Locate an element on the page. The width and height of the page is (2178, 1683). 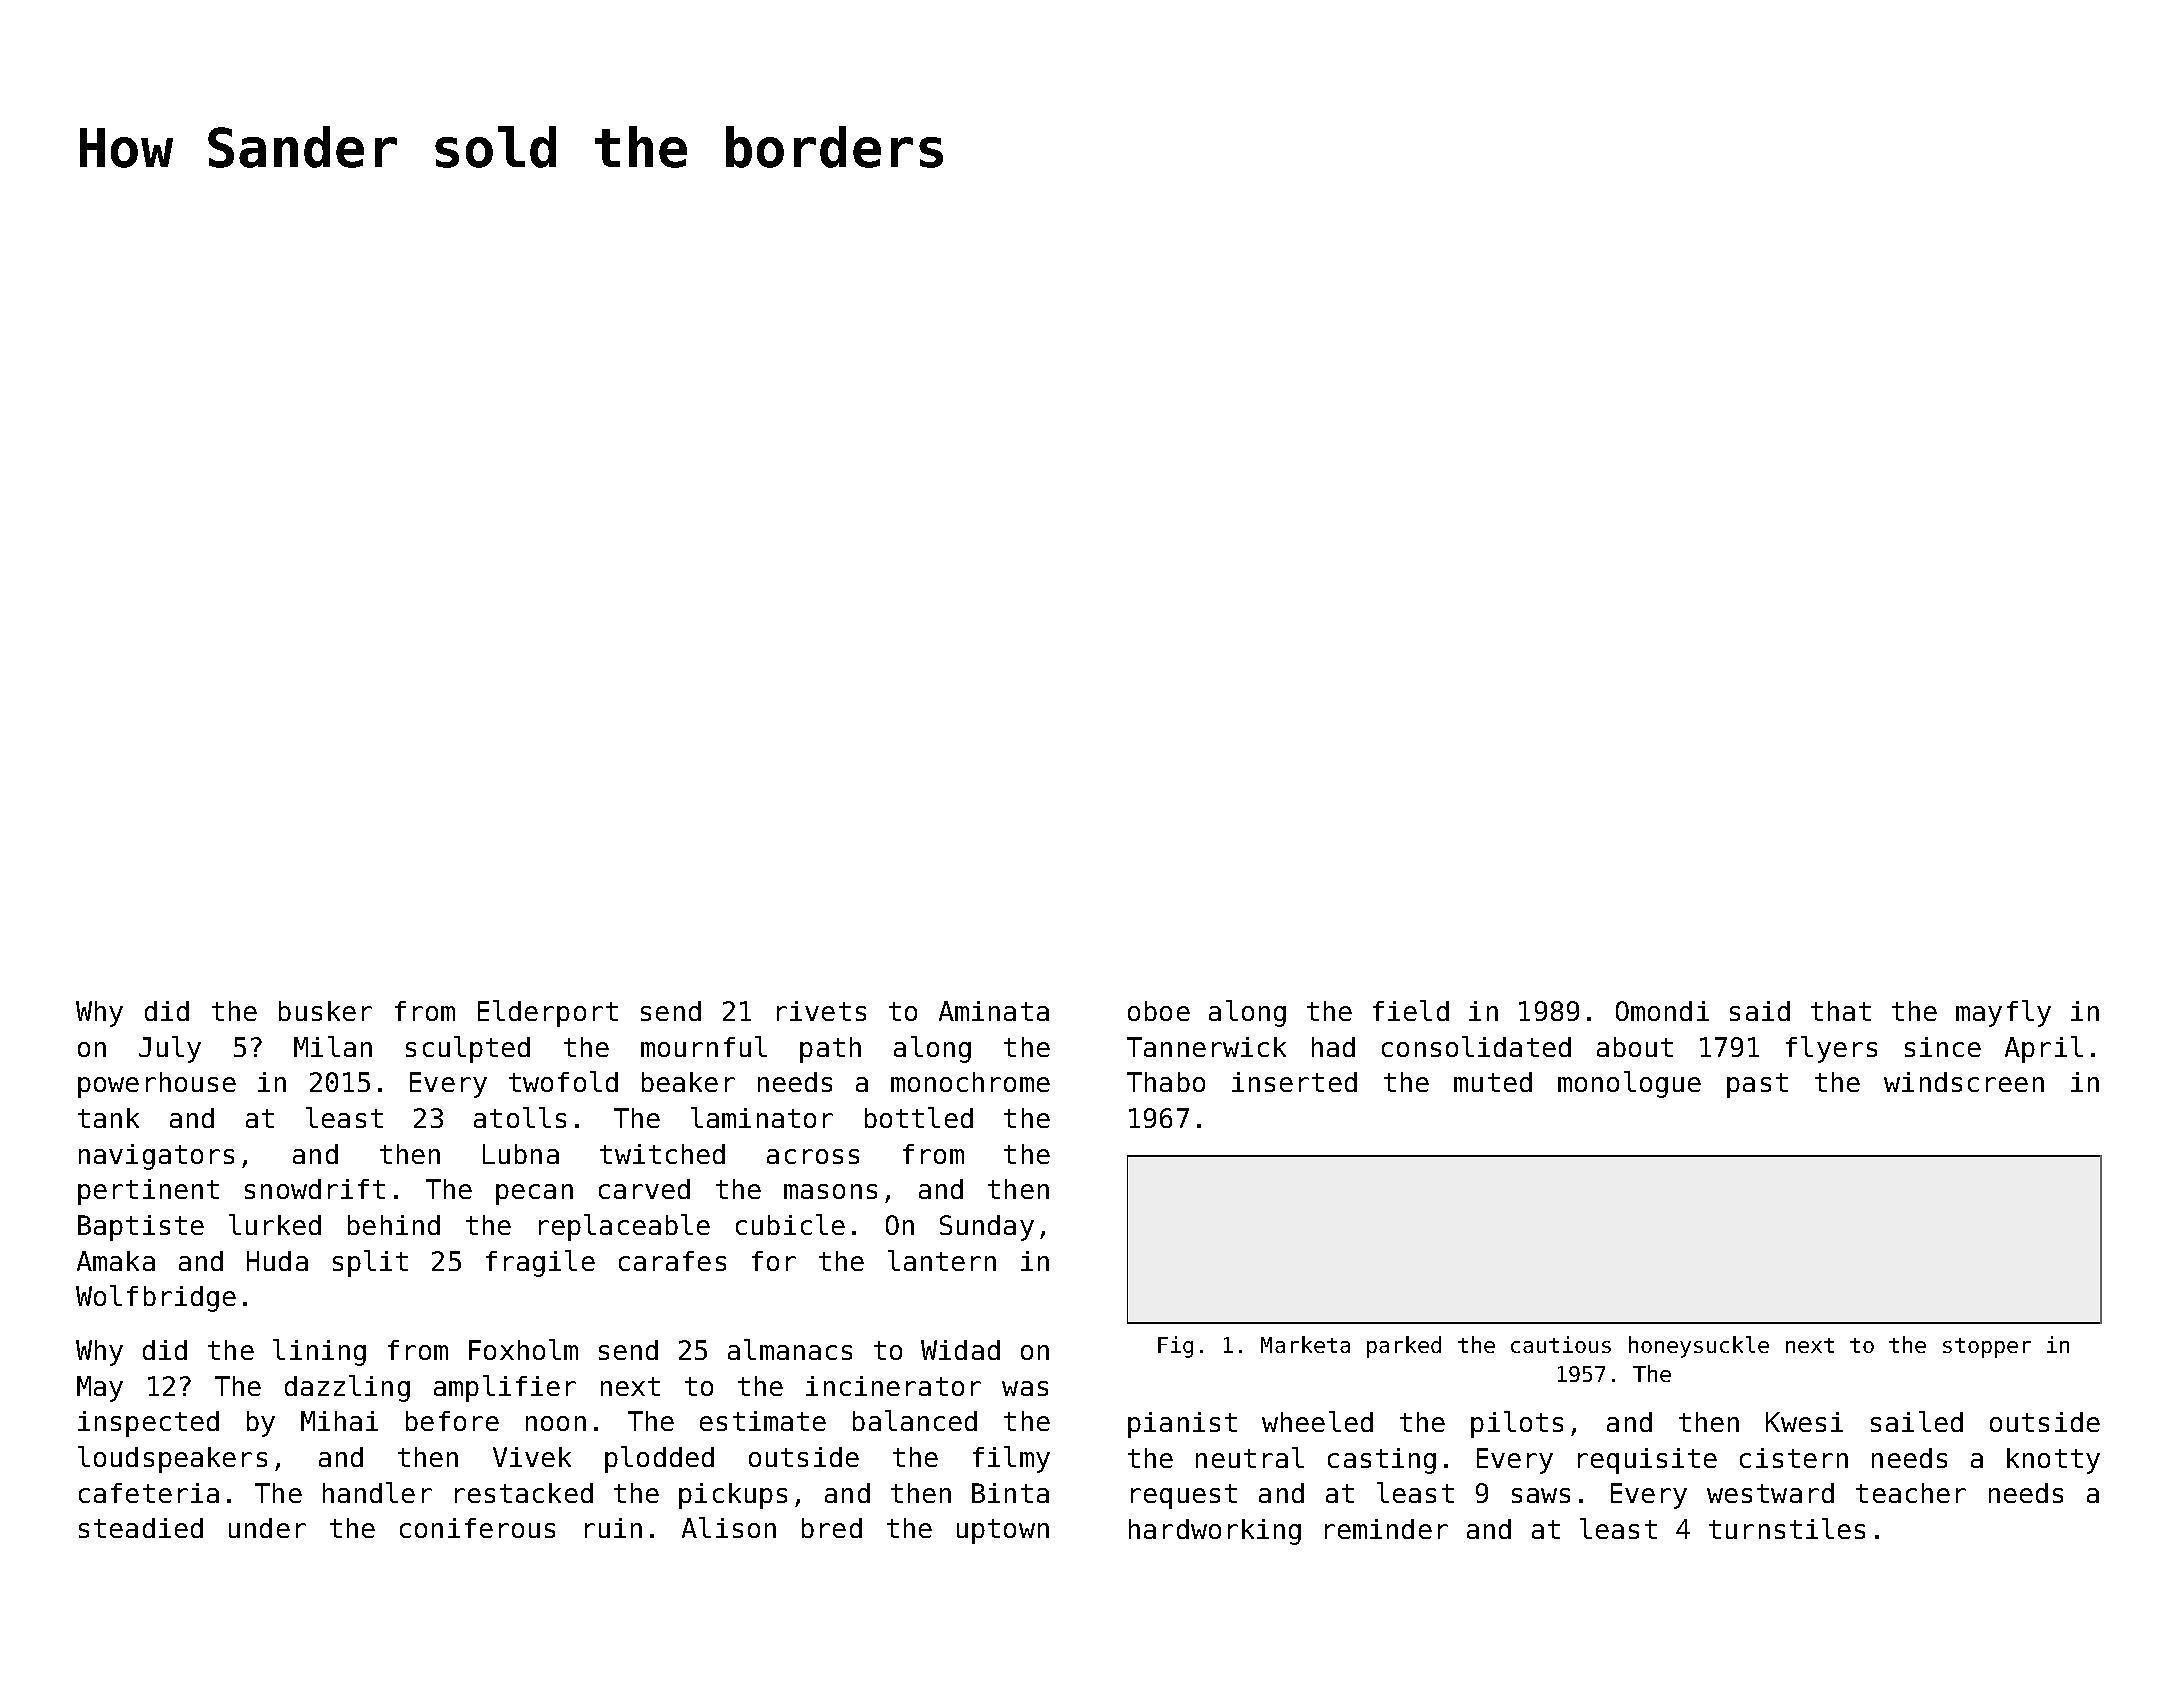
lining is located at coordinates (319, 1352).
